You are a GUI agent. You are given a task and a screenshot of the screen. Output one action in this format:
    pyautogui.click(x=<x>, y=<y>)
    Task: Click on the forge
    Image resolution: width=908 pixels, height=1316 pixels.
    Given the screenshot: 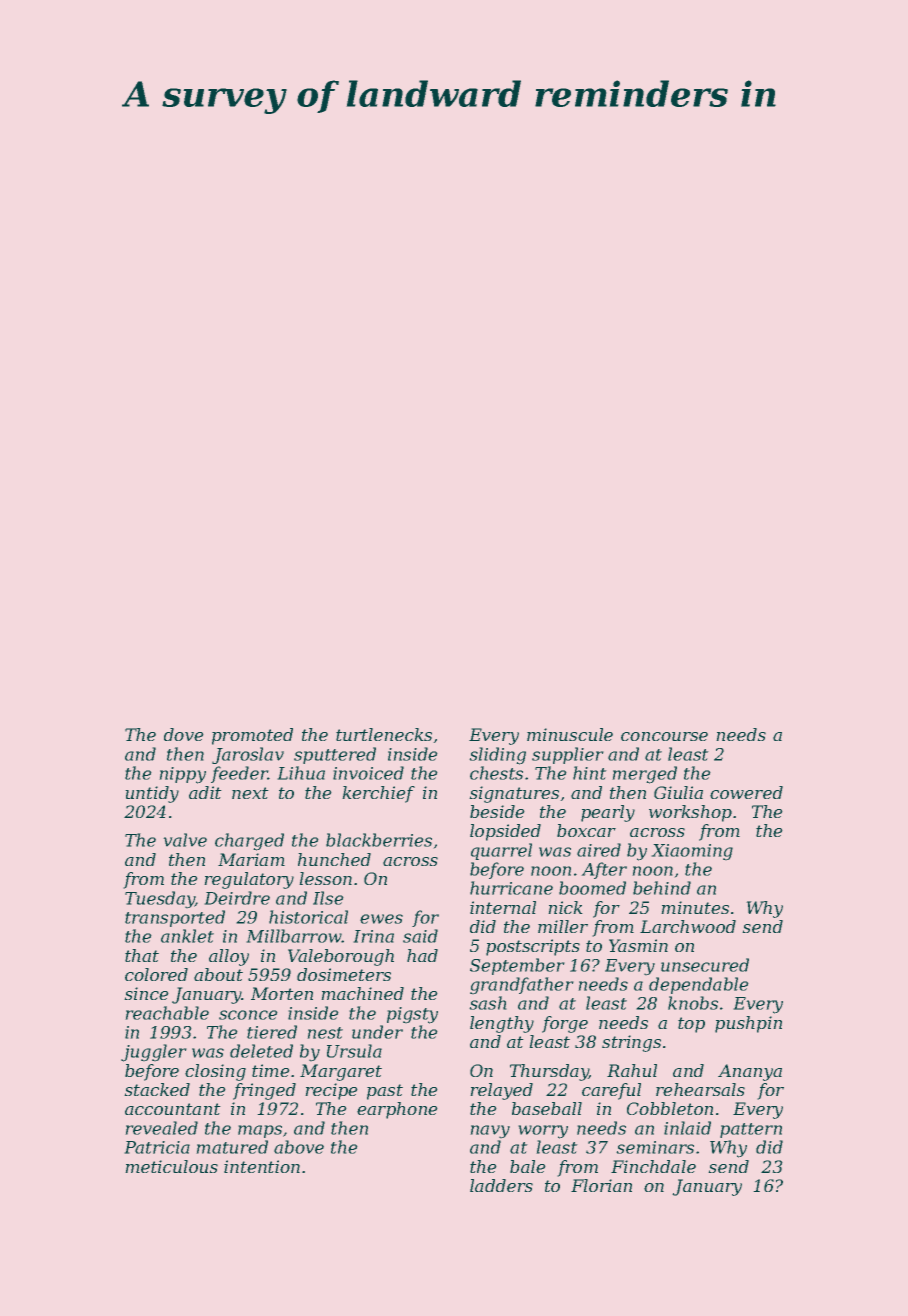 What is the action you would take?
    pyautogui.click(x=565, y=1024)
